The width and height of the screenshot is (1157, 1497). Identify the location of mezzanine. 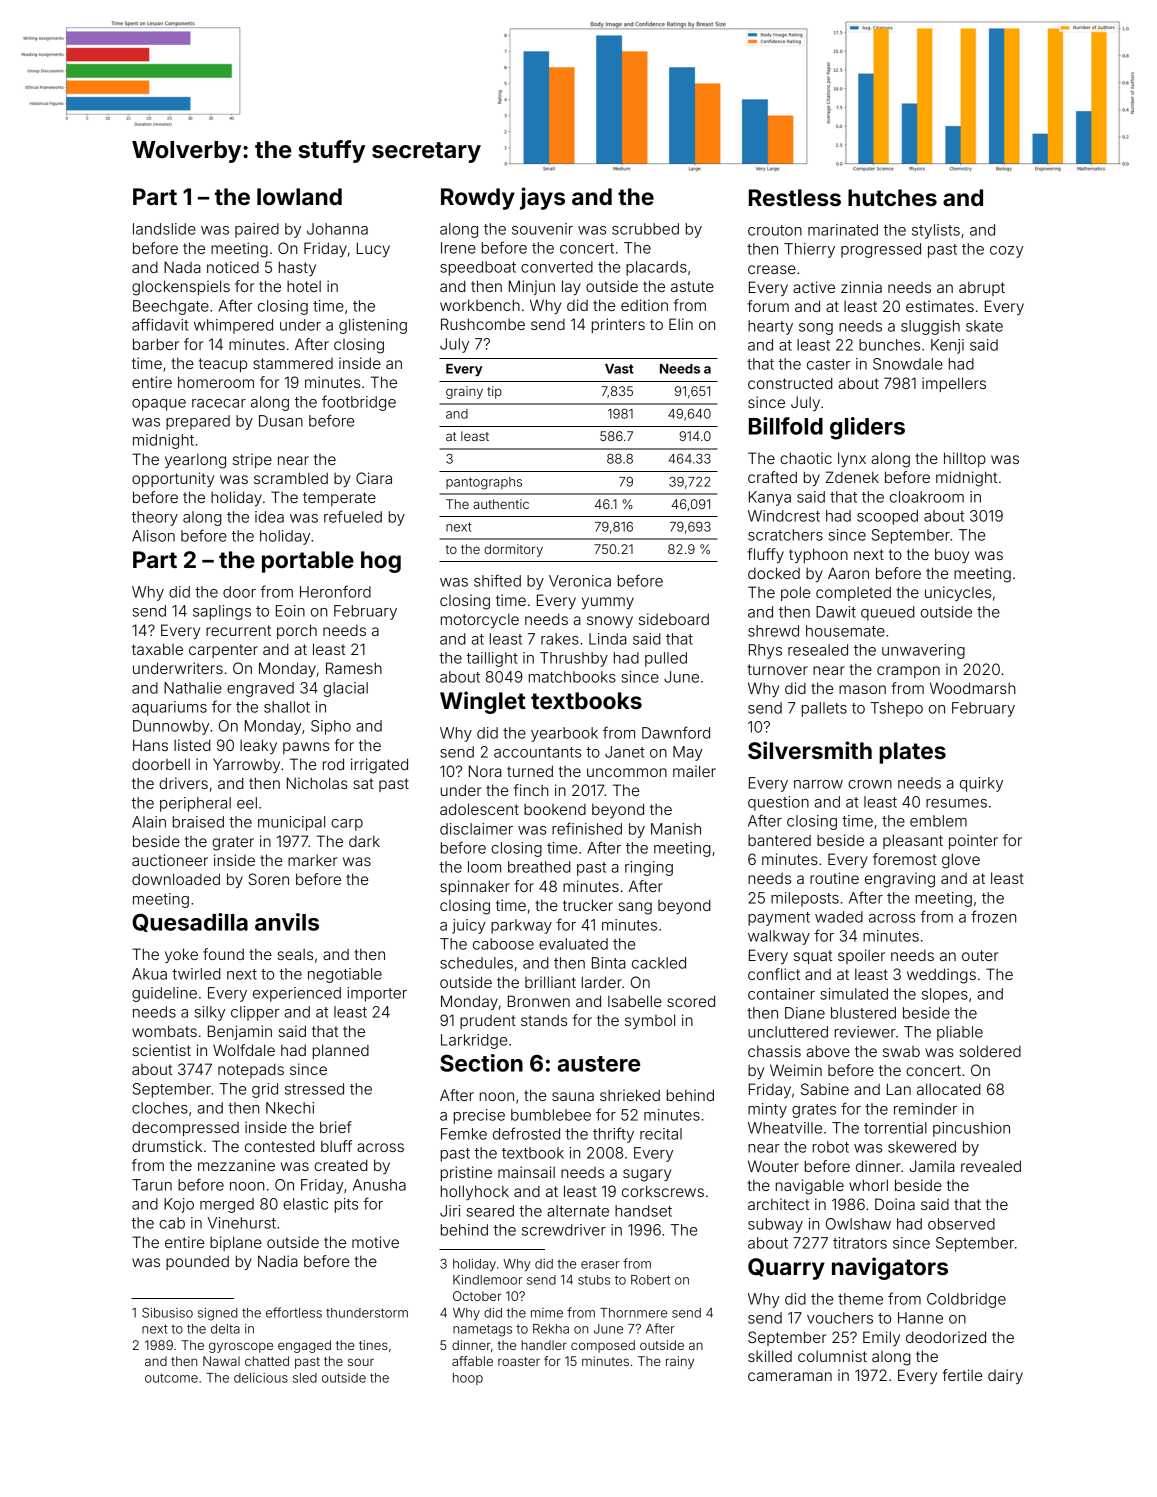
(236, 1165).
